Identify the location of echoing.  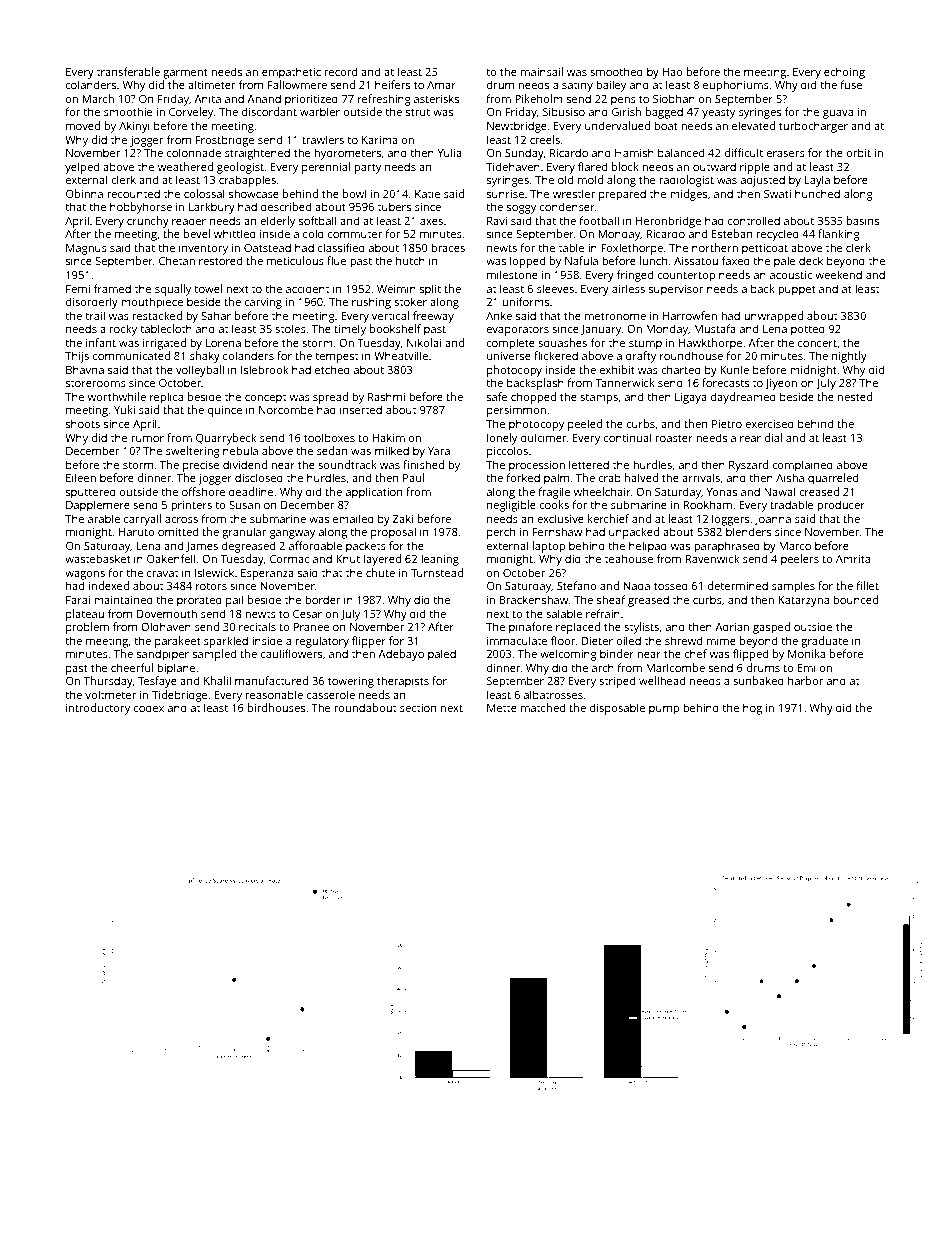
(844, 73).
